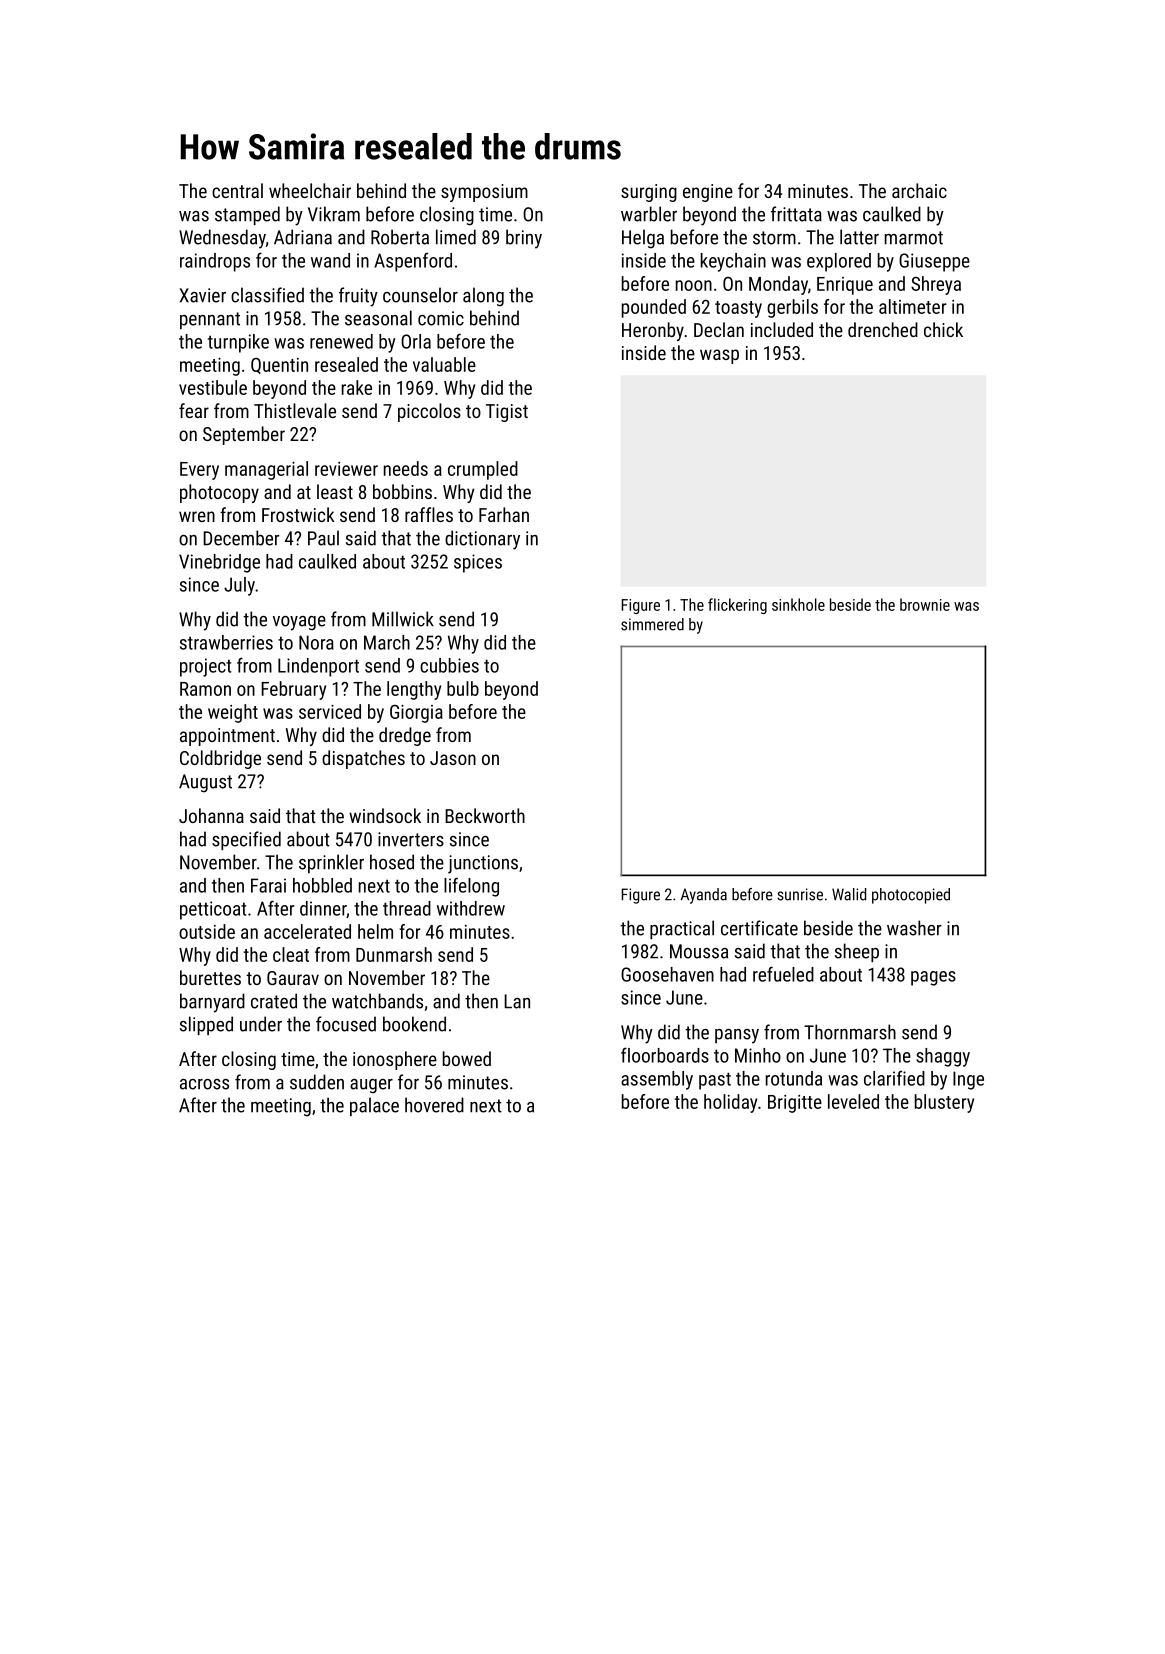  What do you see at coordinates (395, 1060) in the image?
I see `ionosphere` at bounding box center [395, 1060].
